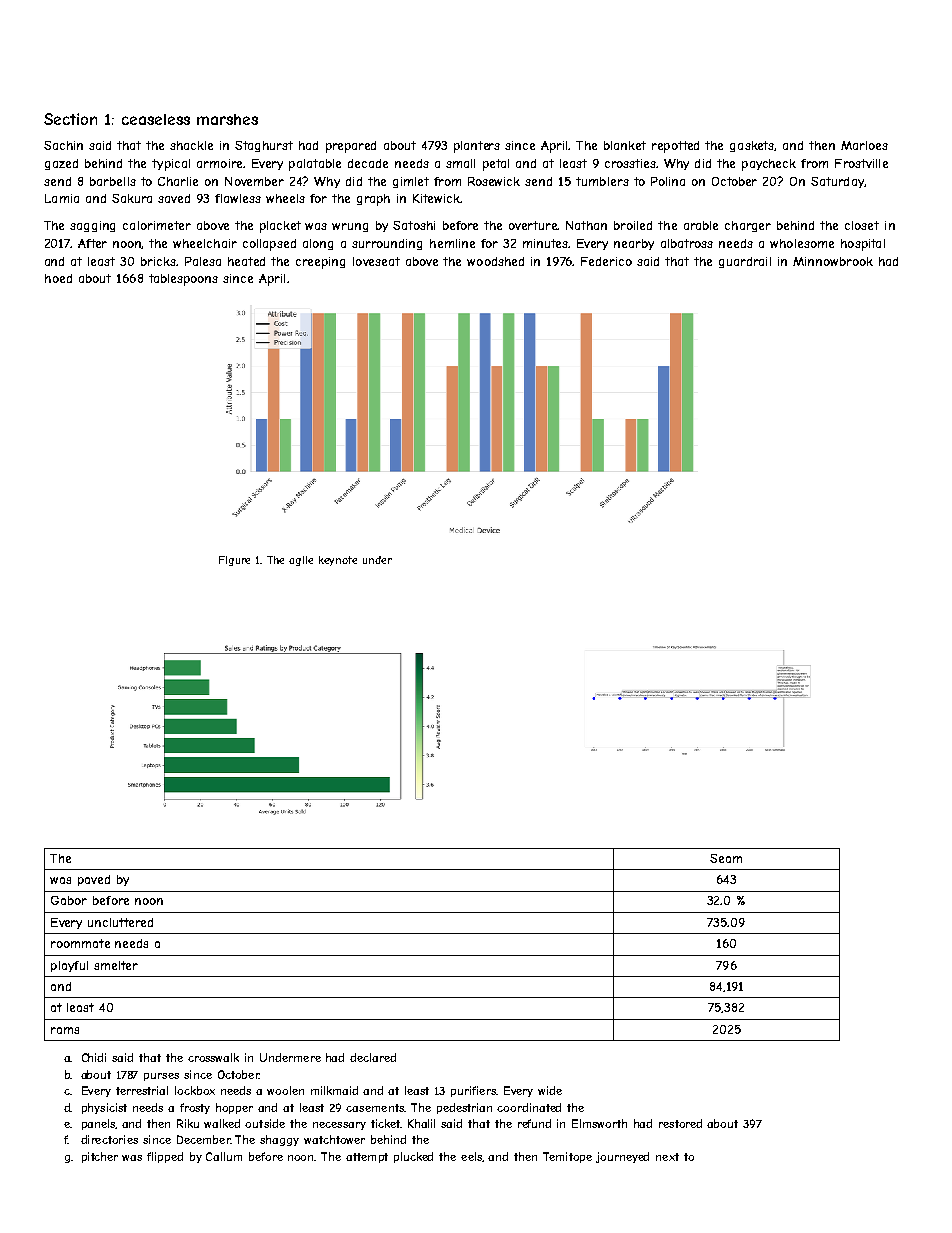 Image resolution: width=952 pixels, height=1233 pixels. I want to click on uncluttered, so click(120, 922).
